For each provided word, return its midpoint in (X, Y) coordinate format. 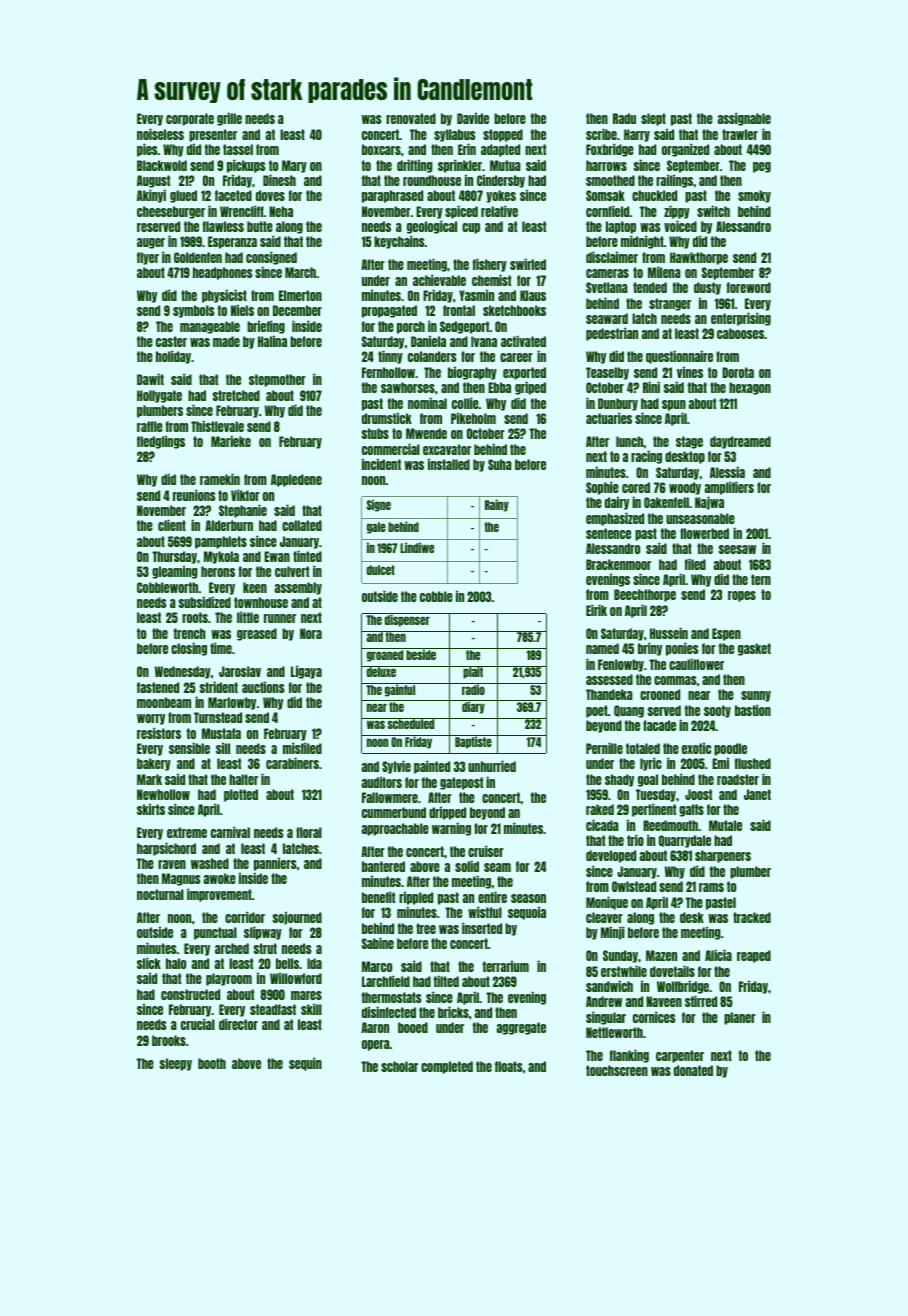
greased (257, 634)
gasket (754, 649)
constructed (190, 994)
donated (693, 1070)
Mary (294, 166)
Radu (624, 118)
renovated (411, 118)
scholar (399, 1066)
